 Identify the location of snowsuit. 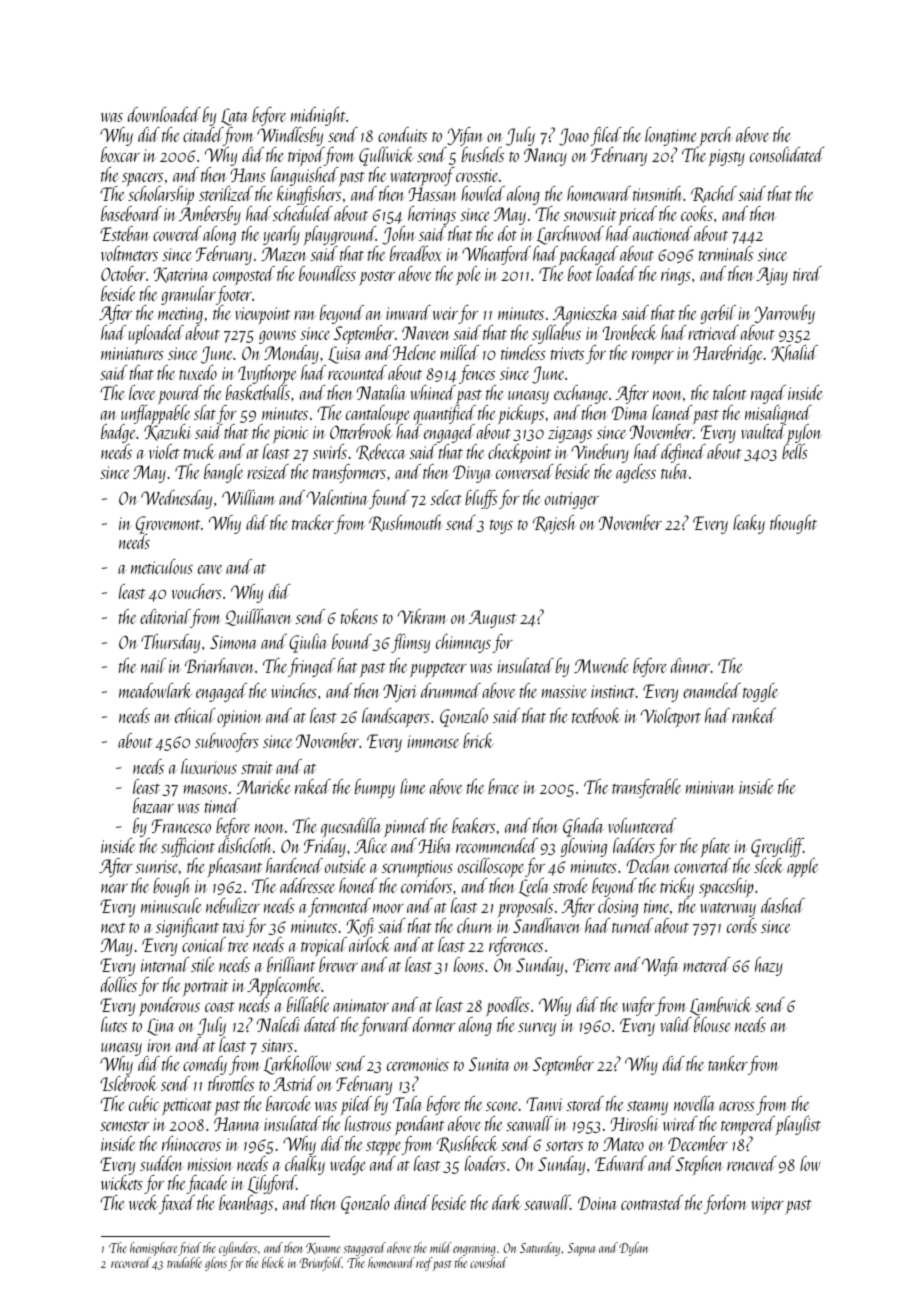
(589, 214).
